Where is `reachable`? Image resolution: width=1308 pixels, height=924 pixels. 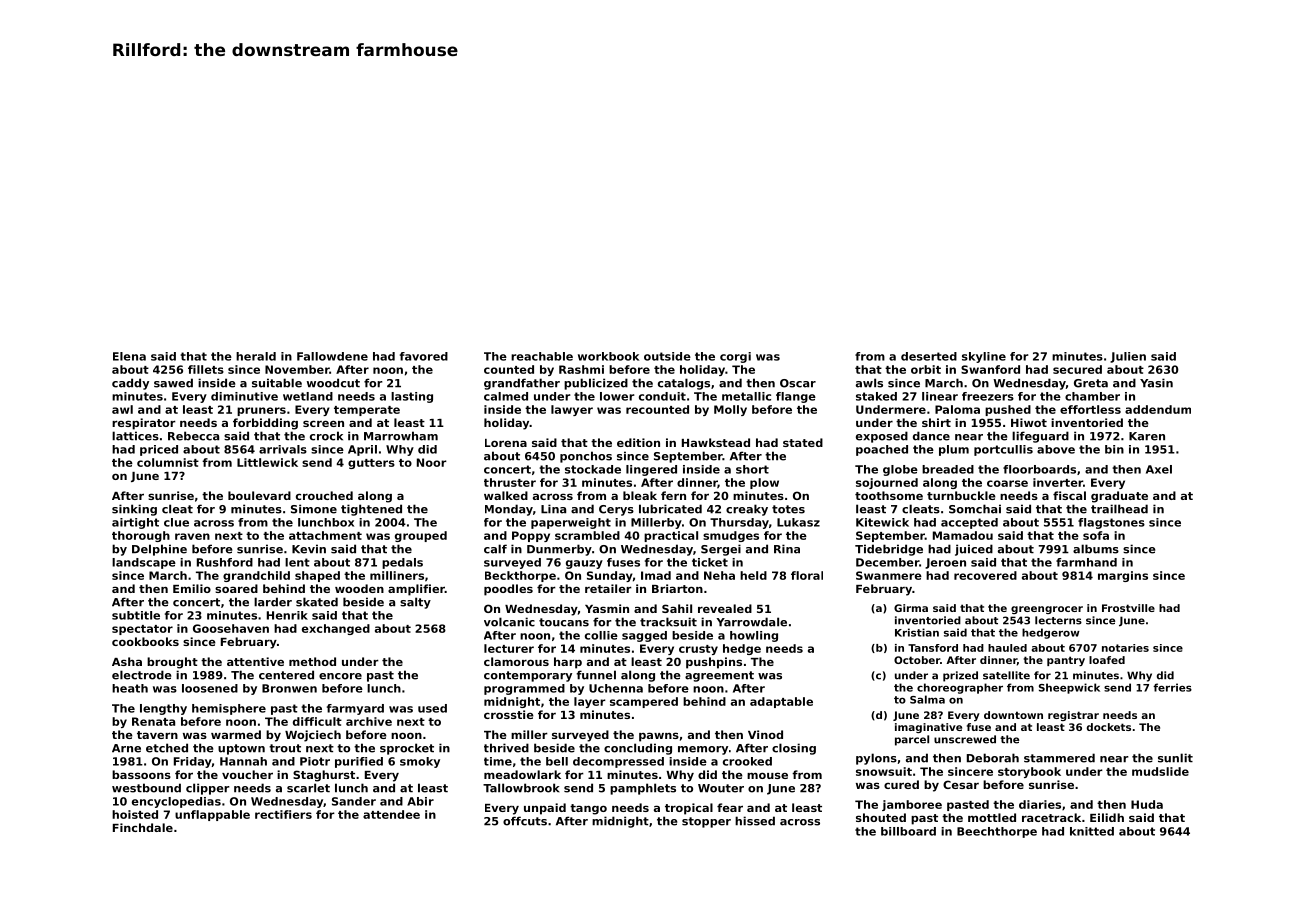
reachable is located at coordinates (542, 356).
